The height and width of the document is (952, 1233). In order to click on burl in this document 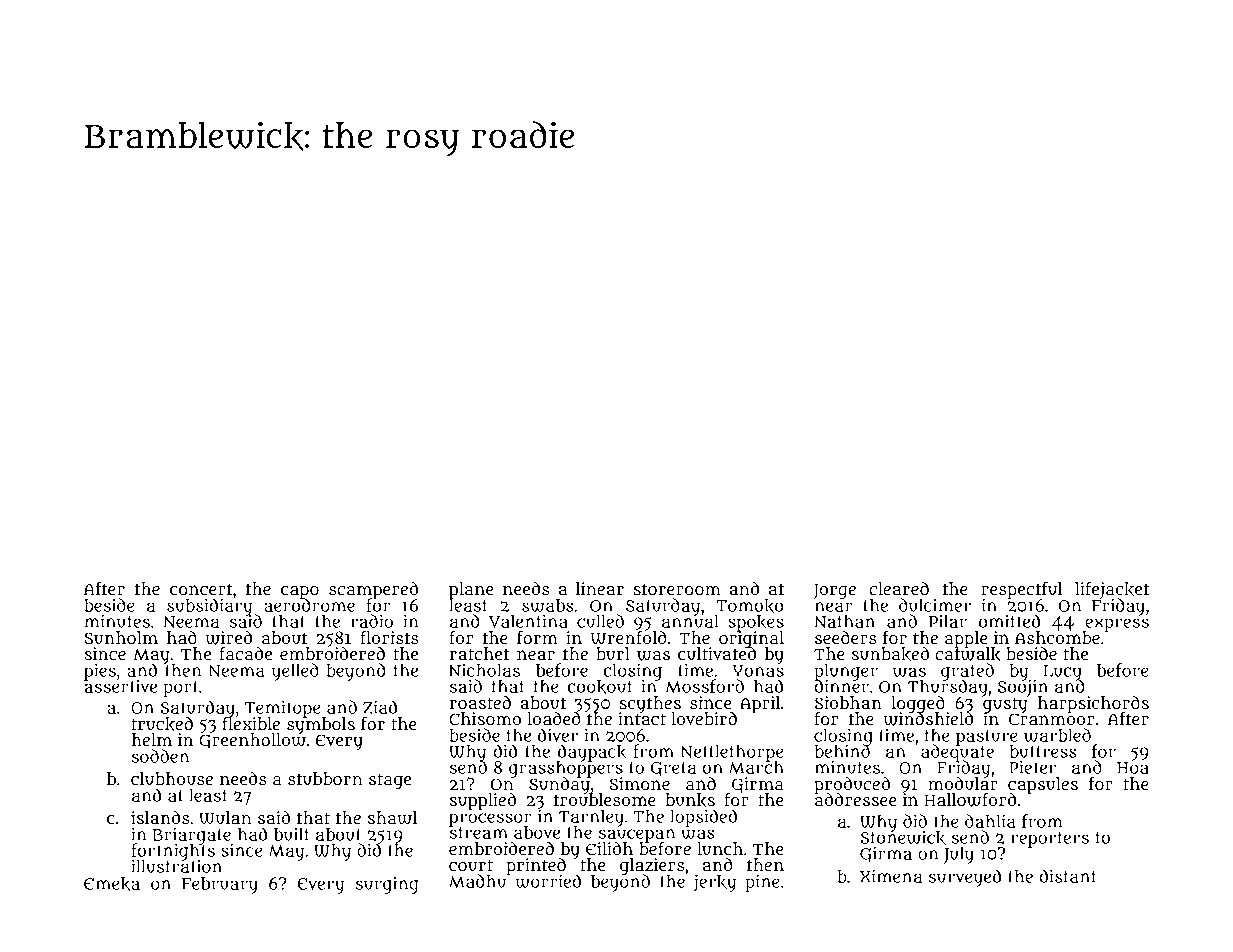, I will do `click(613, 654)`.
